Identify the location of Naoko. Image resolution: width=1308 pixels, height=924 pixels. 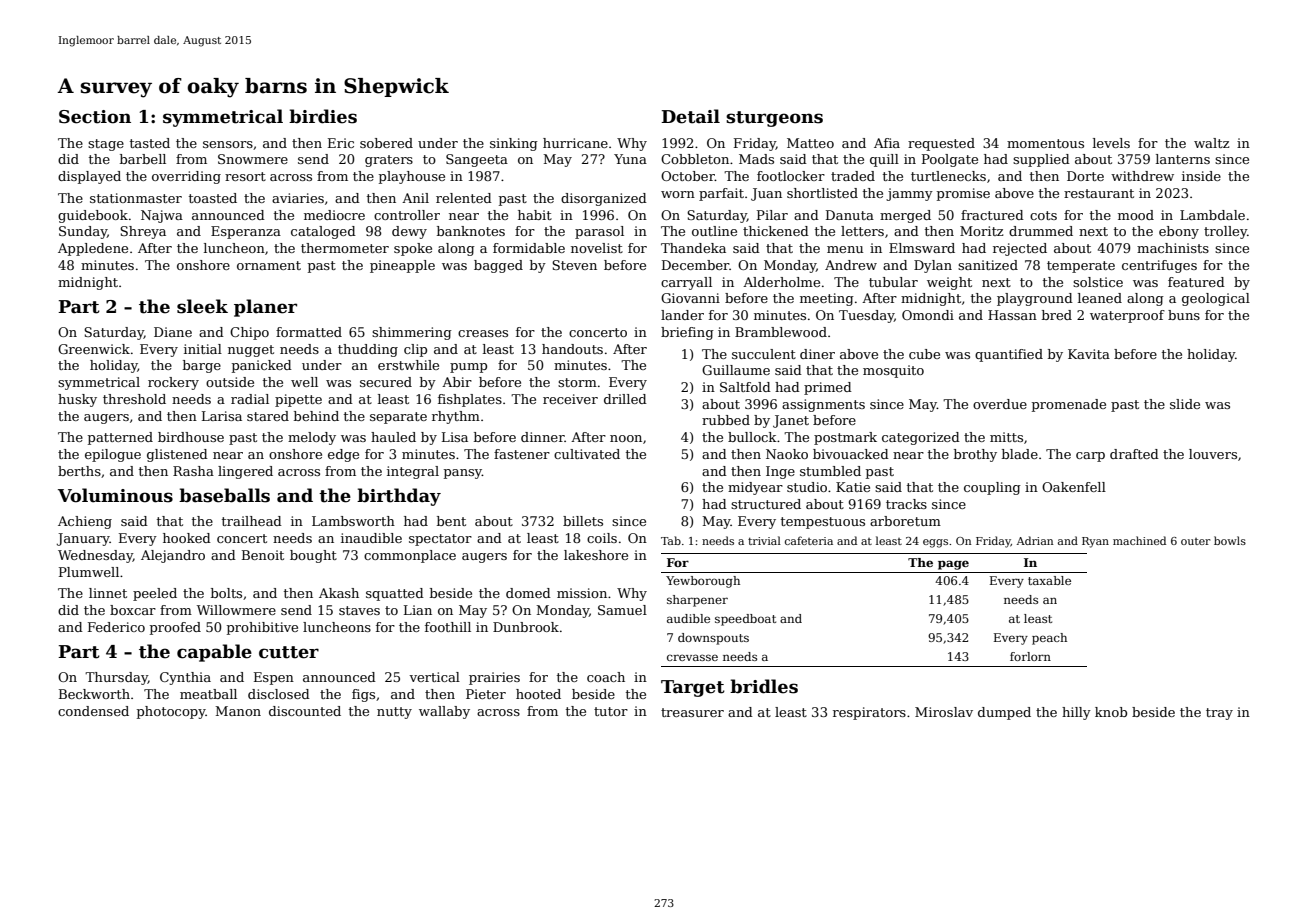
(787, 454).
